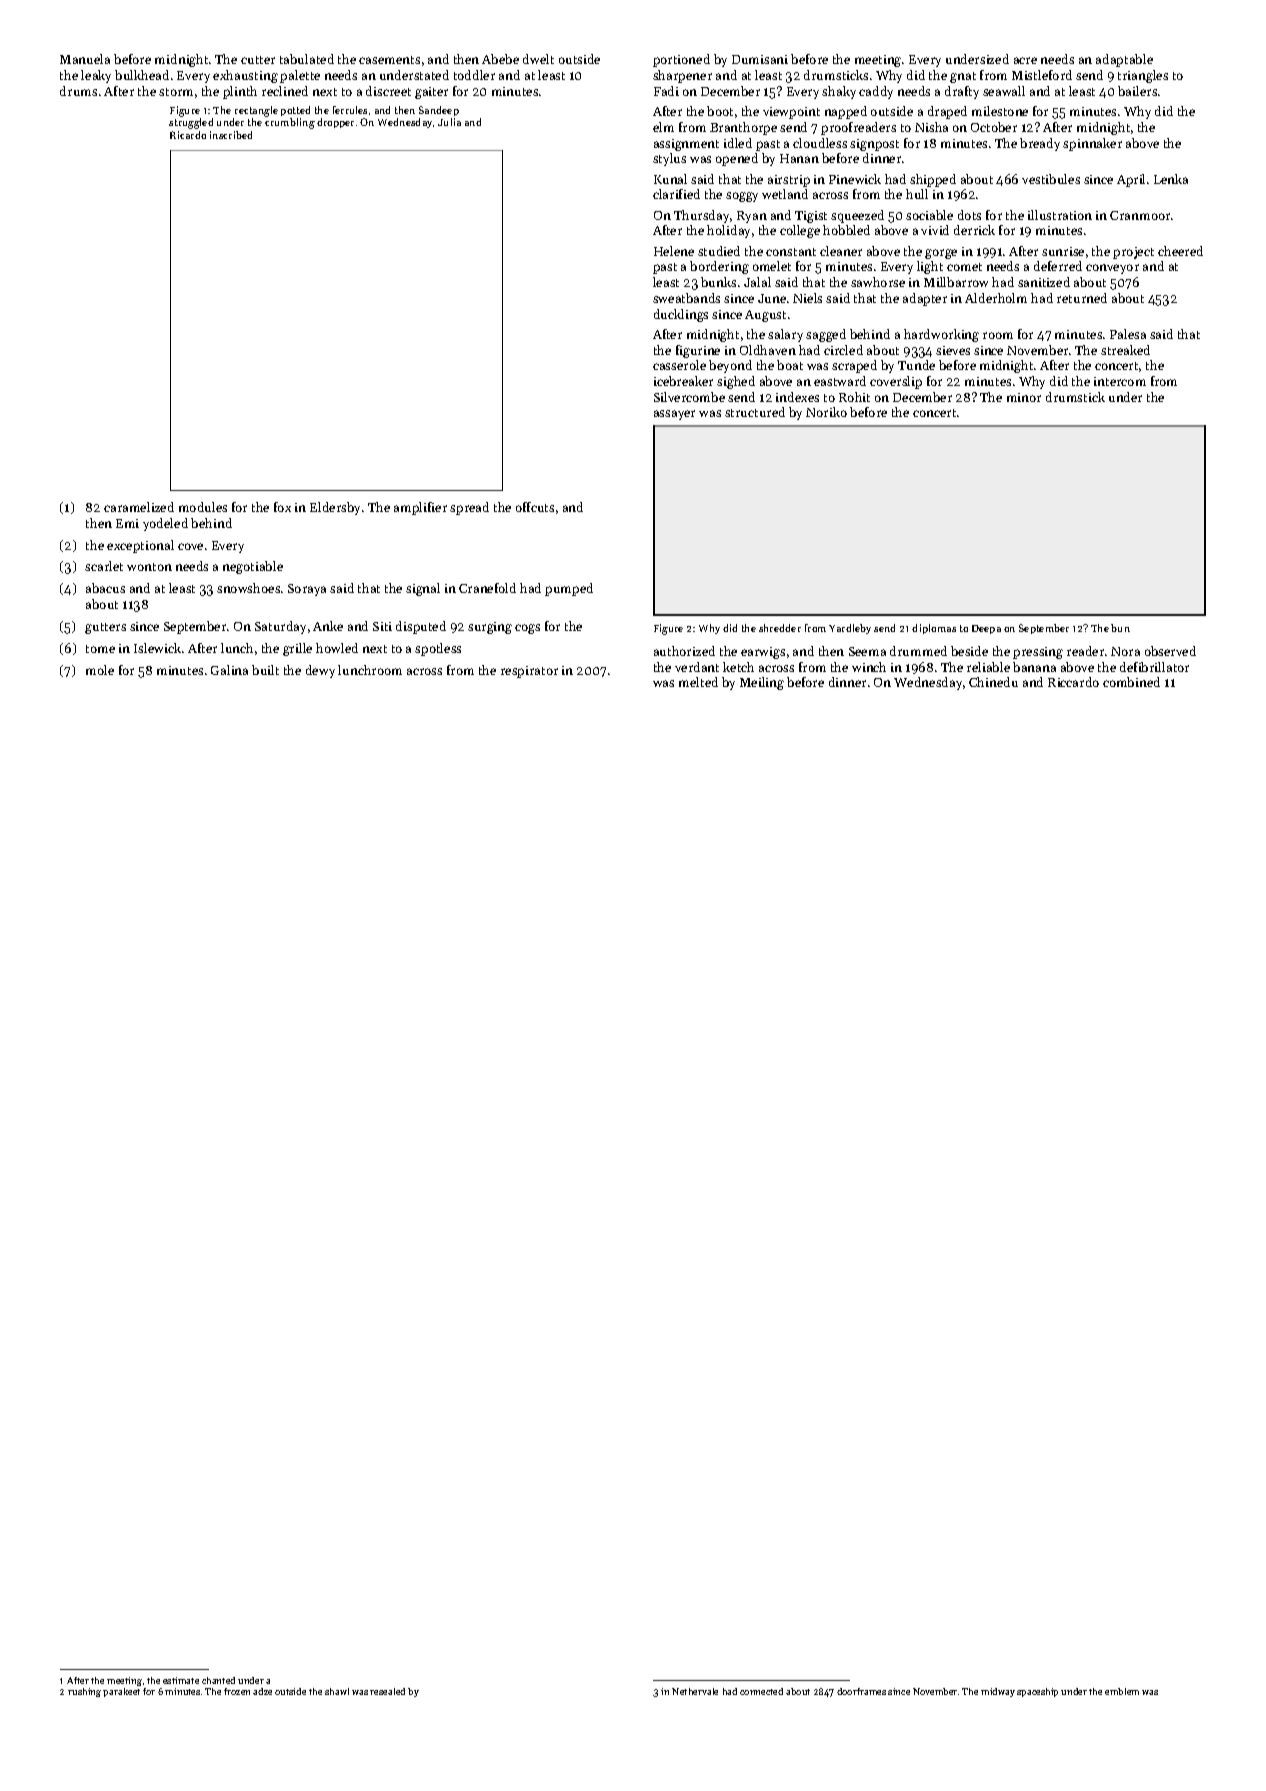 The width and height of the page is (1266, 1791). What do you see at coordinates (1120, 381) in the page?
I see `intercom` at bounding box center [1120, 381].
